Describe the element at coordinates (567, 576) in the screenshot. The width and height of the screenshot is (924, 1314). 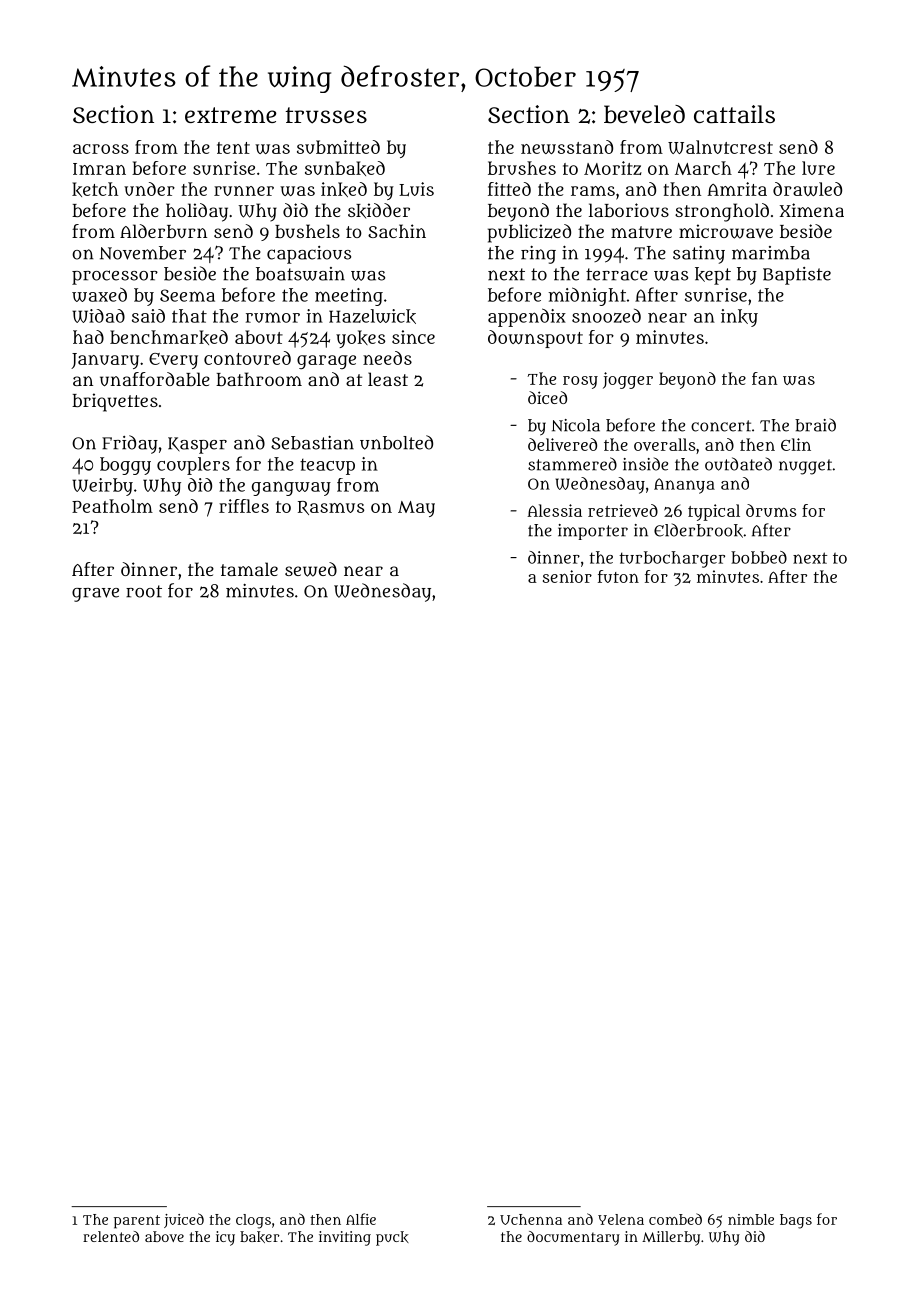
I see `senior` at that location.
